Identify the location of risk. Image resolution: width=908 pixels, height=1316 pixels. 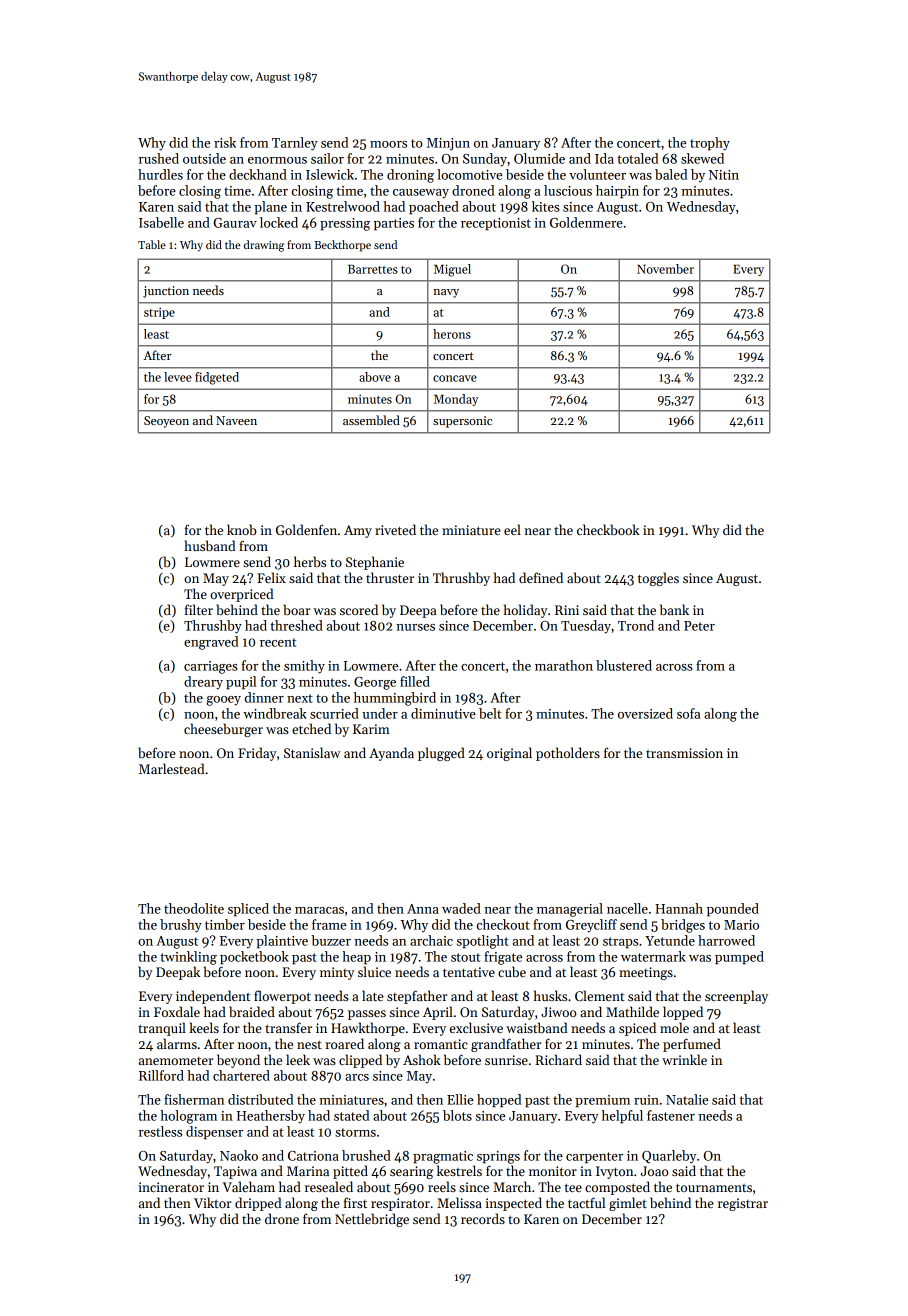
(225, 142).
